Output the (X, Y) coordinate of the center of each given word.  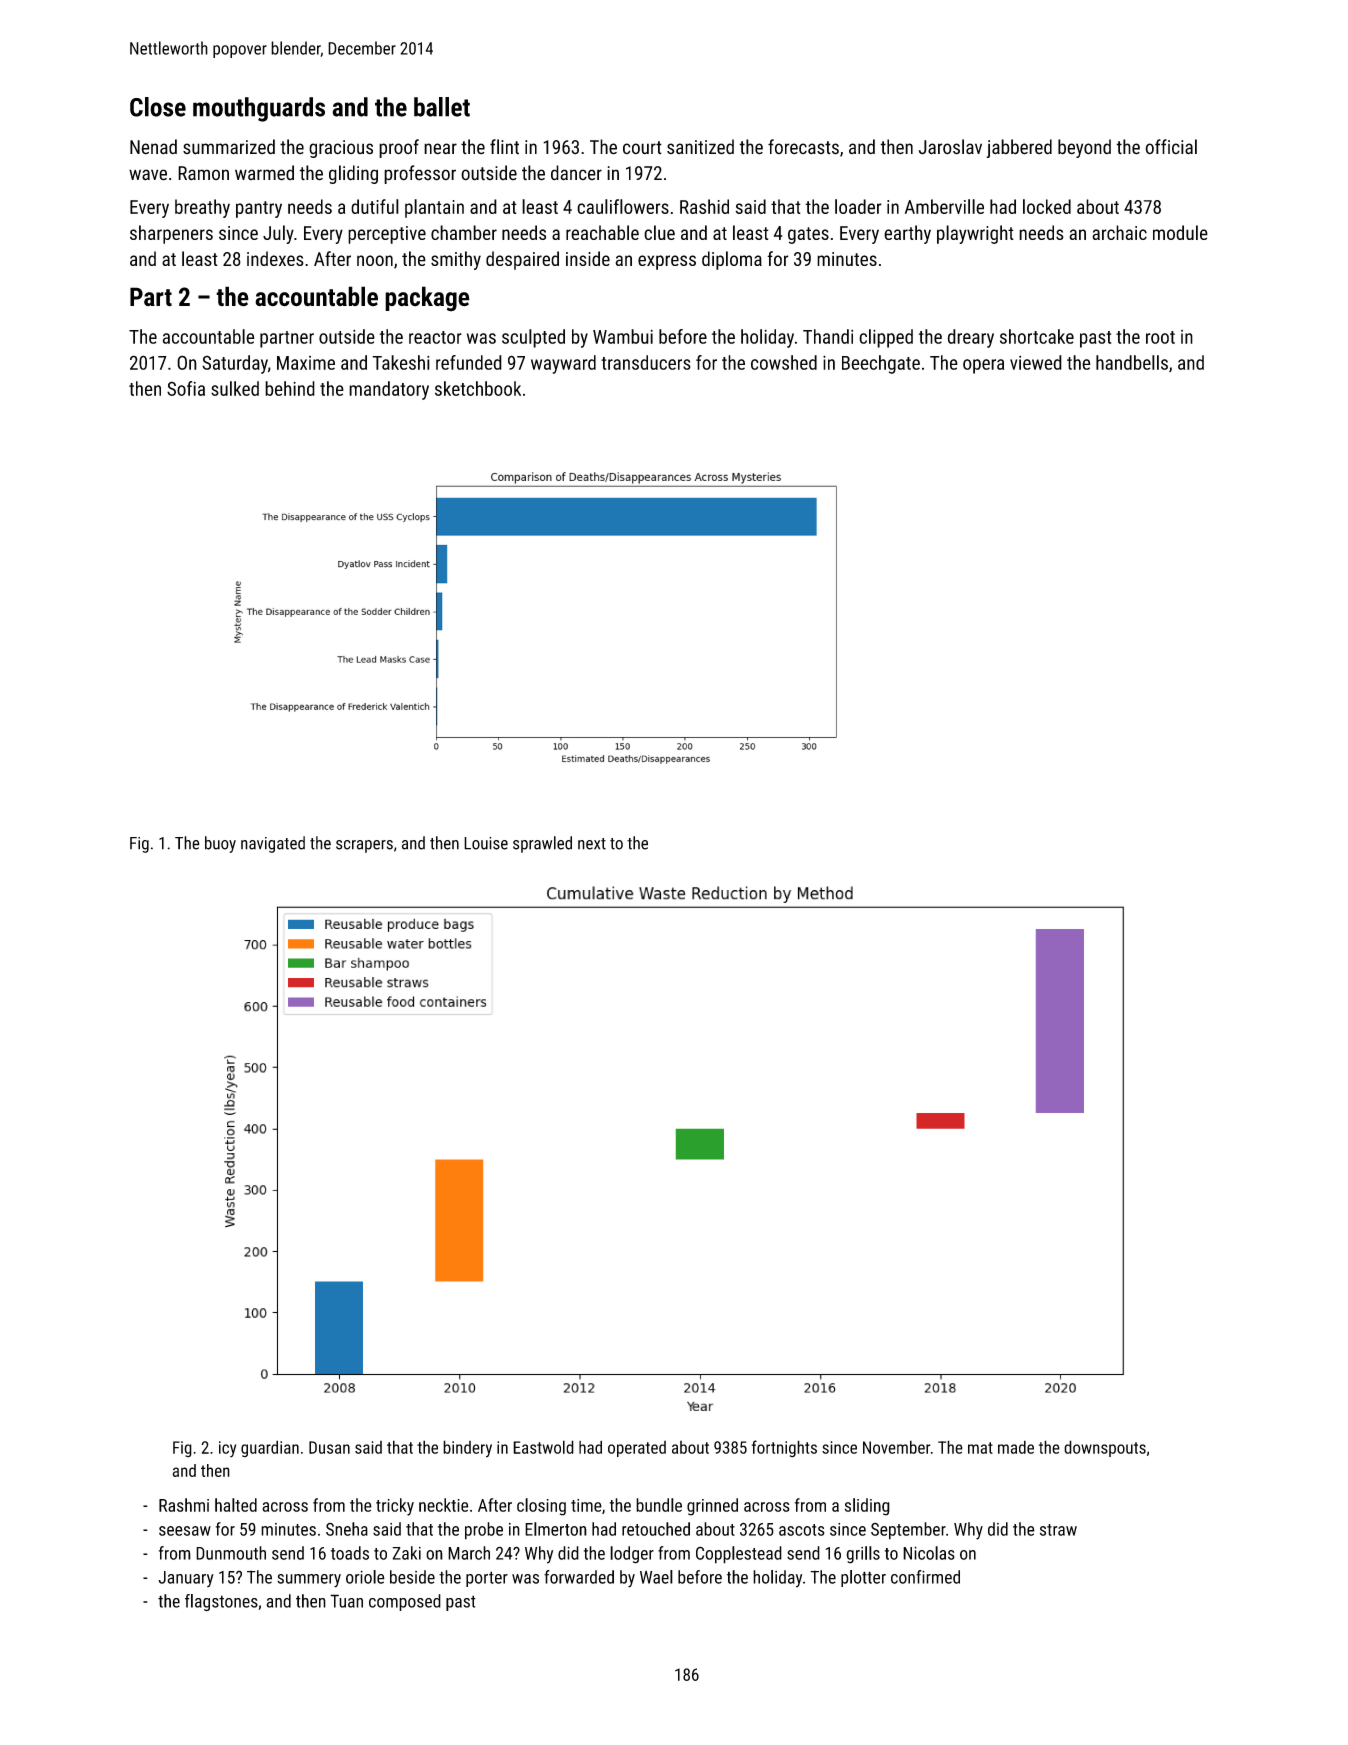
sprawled (542, 844)
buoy (220, 844)
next (592, 844)
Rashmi (184, 1505)
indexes (275, 258)
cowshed (784, 362)
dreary (970, 338)
